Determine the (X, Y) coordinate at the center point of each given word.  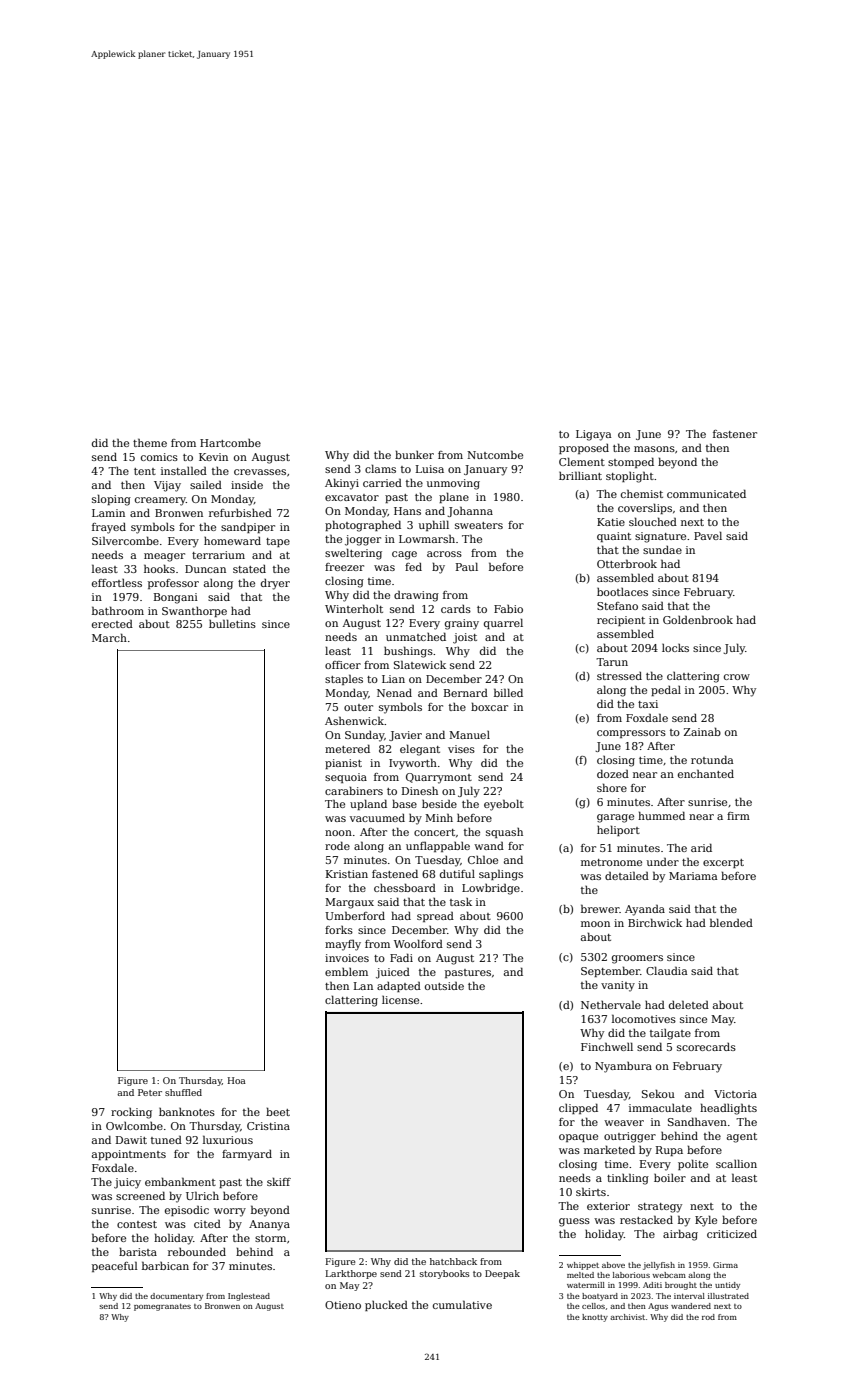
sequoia (346, 778)
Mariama (693, 876)
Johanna (470, 511)
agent (742, 1138)
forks (339, 930)
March (109, 637)
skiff (279, 1181)
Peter (150, 1092)
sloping (111, 500)
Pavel (708, 535)
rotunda (712, 759)
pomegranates (162, 1307)
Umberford (355, 915)
